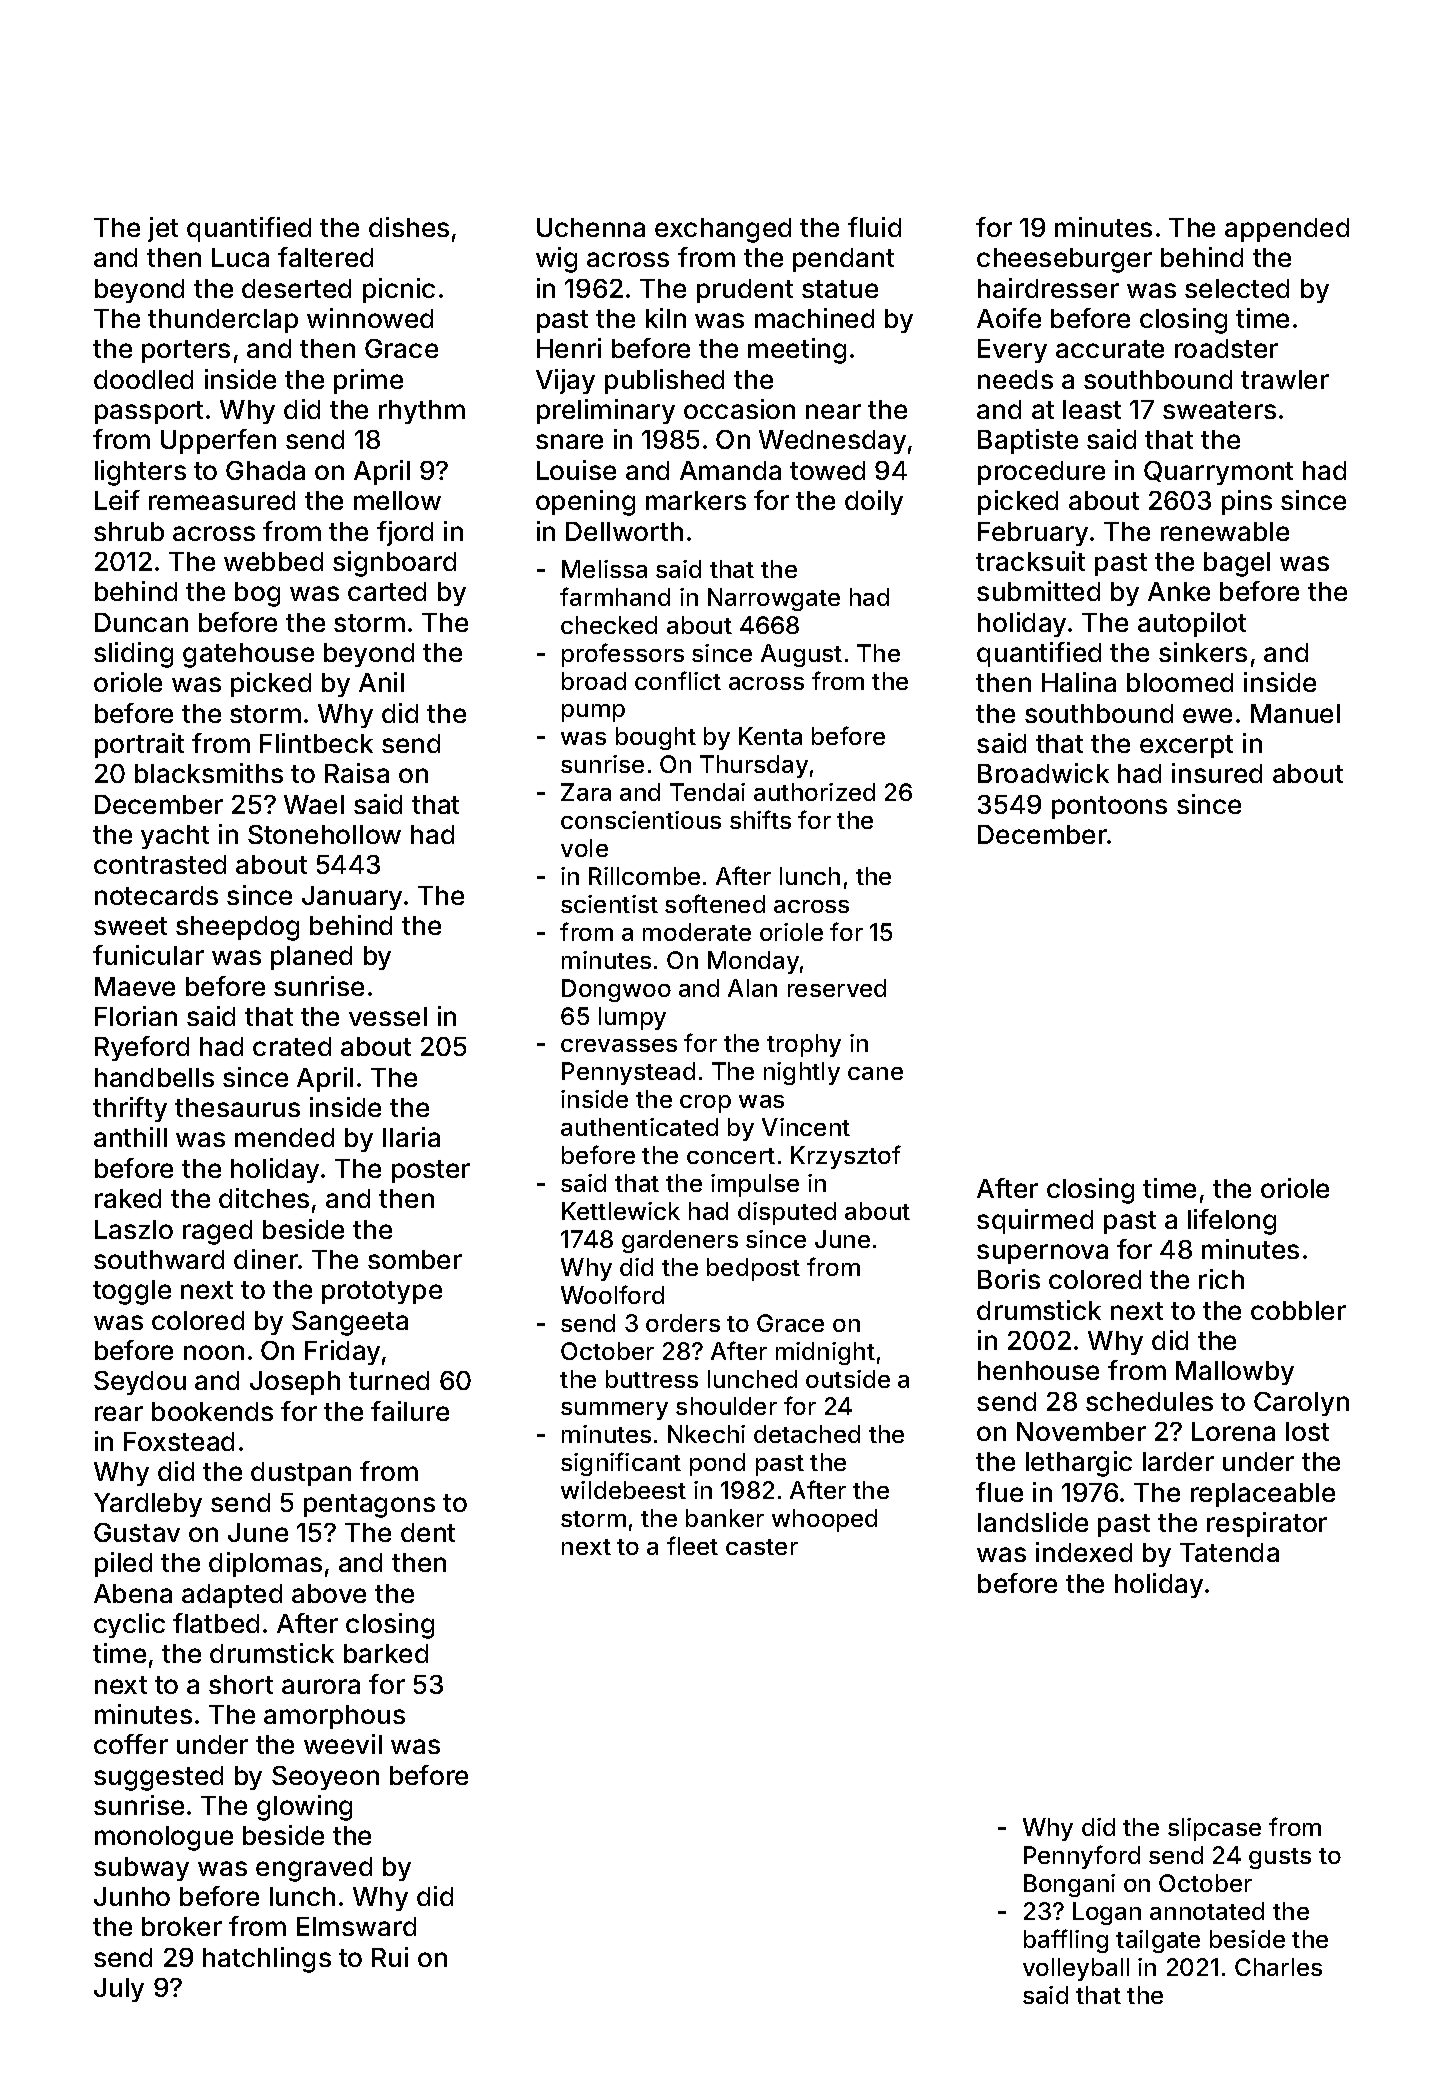 Image resolution: width=1450 pixels, height=2100 pixels. What do you see at coordinates (1066, 1941) in the document?
I see `baffling` at bounding box center [1066, 1941].
